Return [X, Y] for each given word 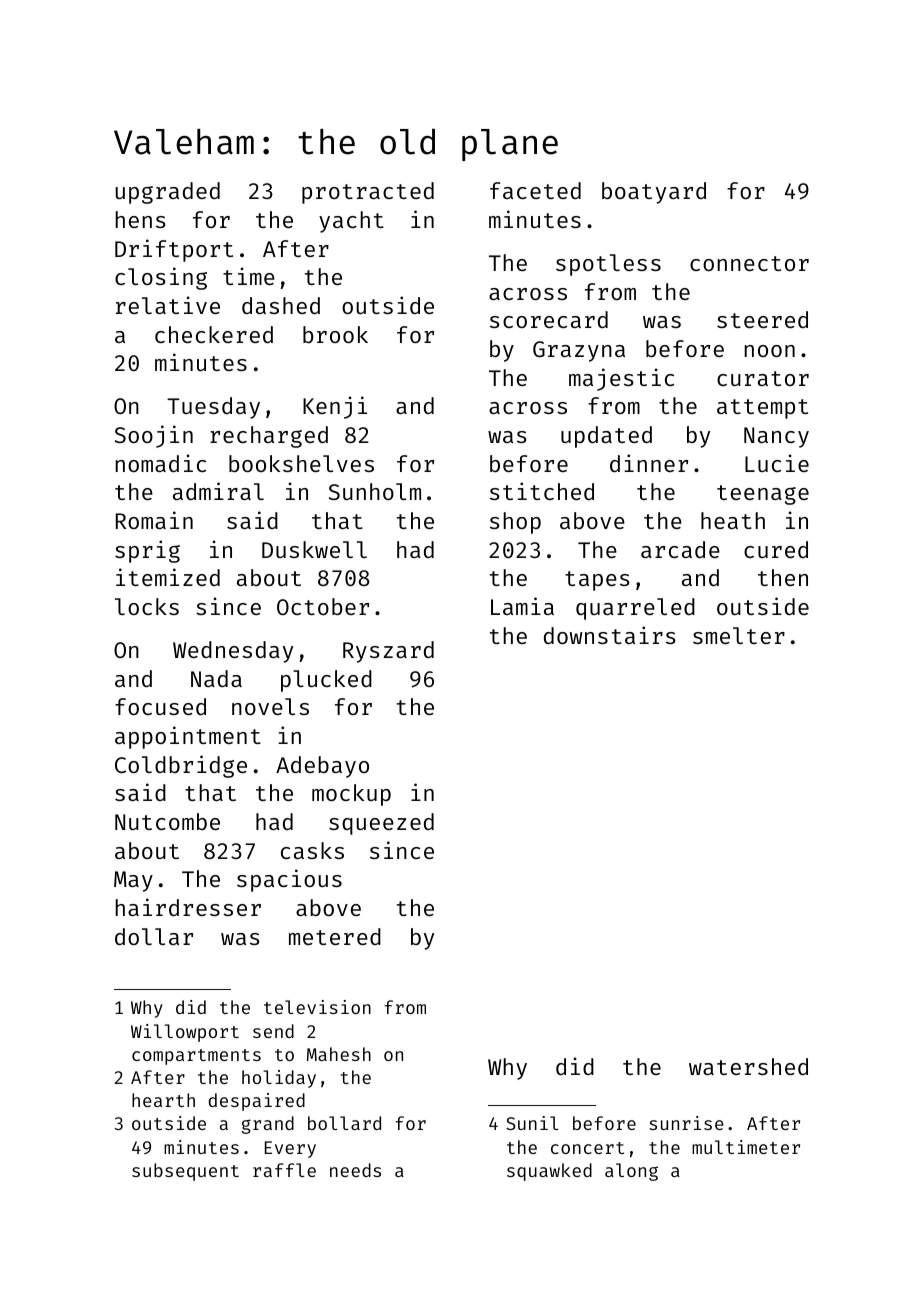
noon [769, 351]
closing [161, 278]
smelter [739, 635]
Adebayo [322, 767]
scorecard [549, 319]
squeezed [381, 824]
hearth [163, 1100]
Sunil [532, 1123]
